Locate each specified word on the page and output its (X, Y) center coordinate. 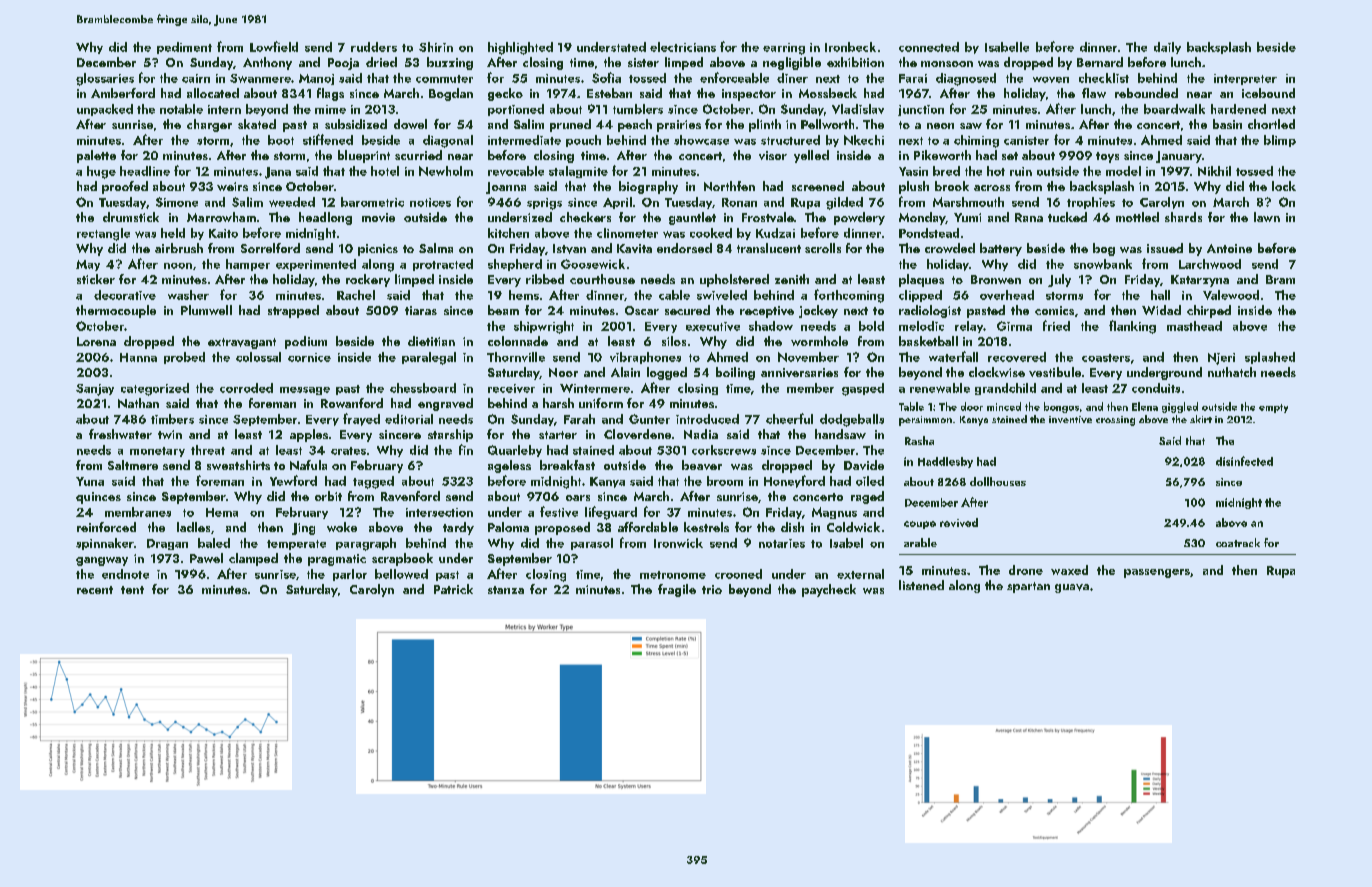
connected (929, 47)
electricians (683, 47)
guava (1072, 588)
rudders (374, 47)
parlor (350, 575)
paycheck (829, 590)
